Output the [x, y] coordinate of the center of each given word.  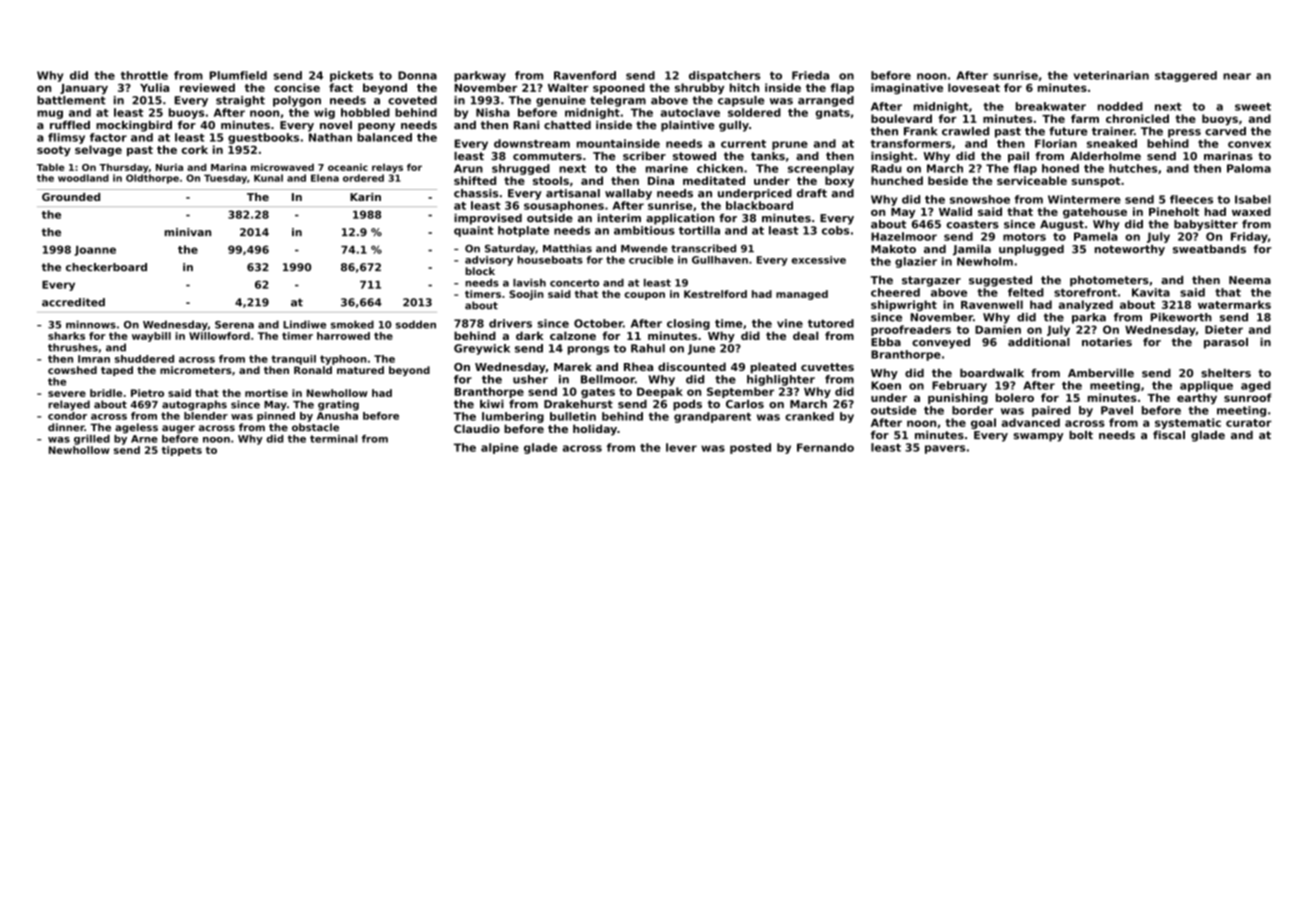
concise [297, 87]
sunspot [1096, 182]
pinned [276, 417]
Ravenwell [992, 304]
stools [551, 180]
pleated [773, 368]
